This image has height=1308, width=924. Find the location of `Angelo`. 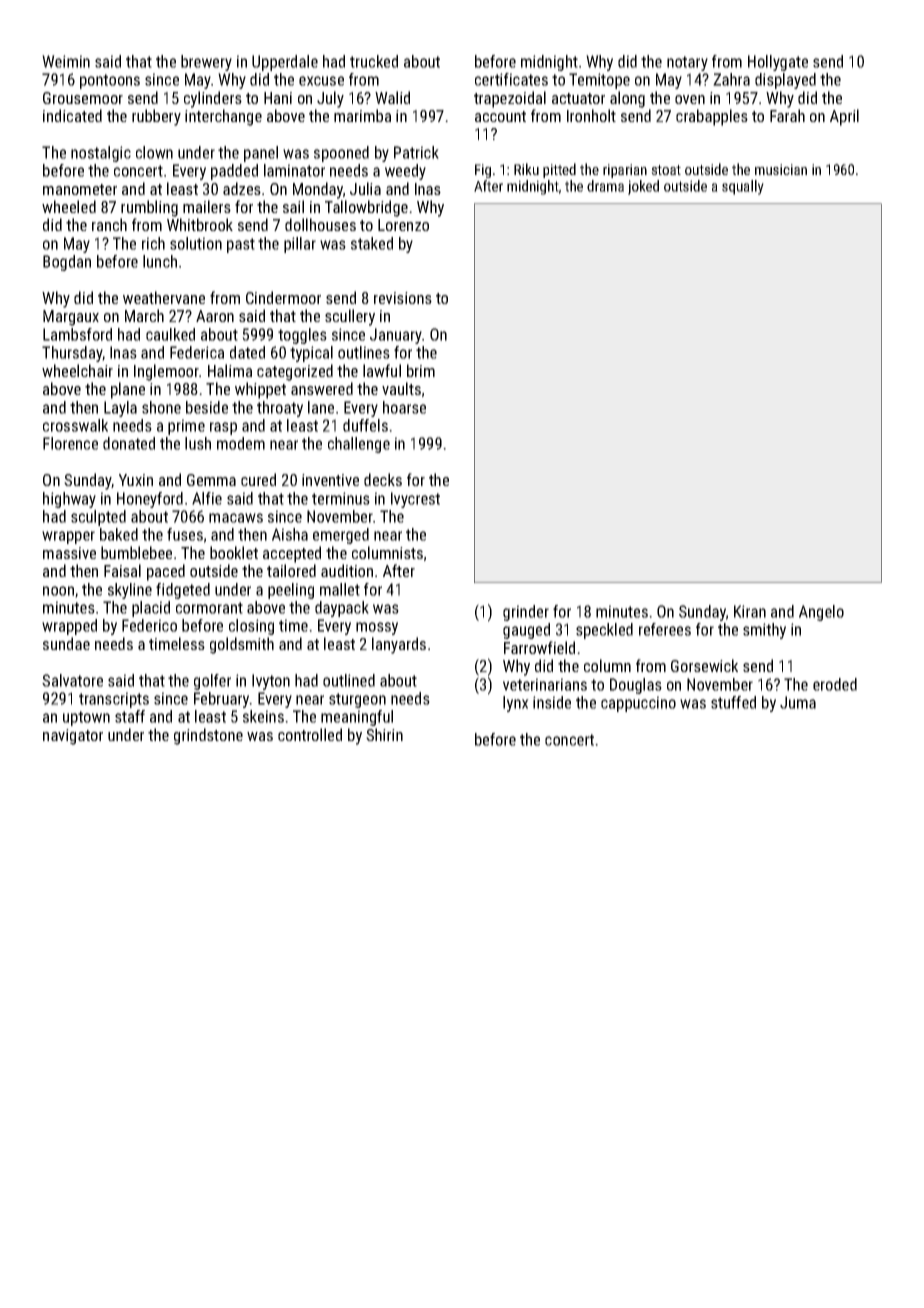

Angelo is located at coordinates (821, 613).
